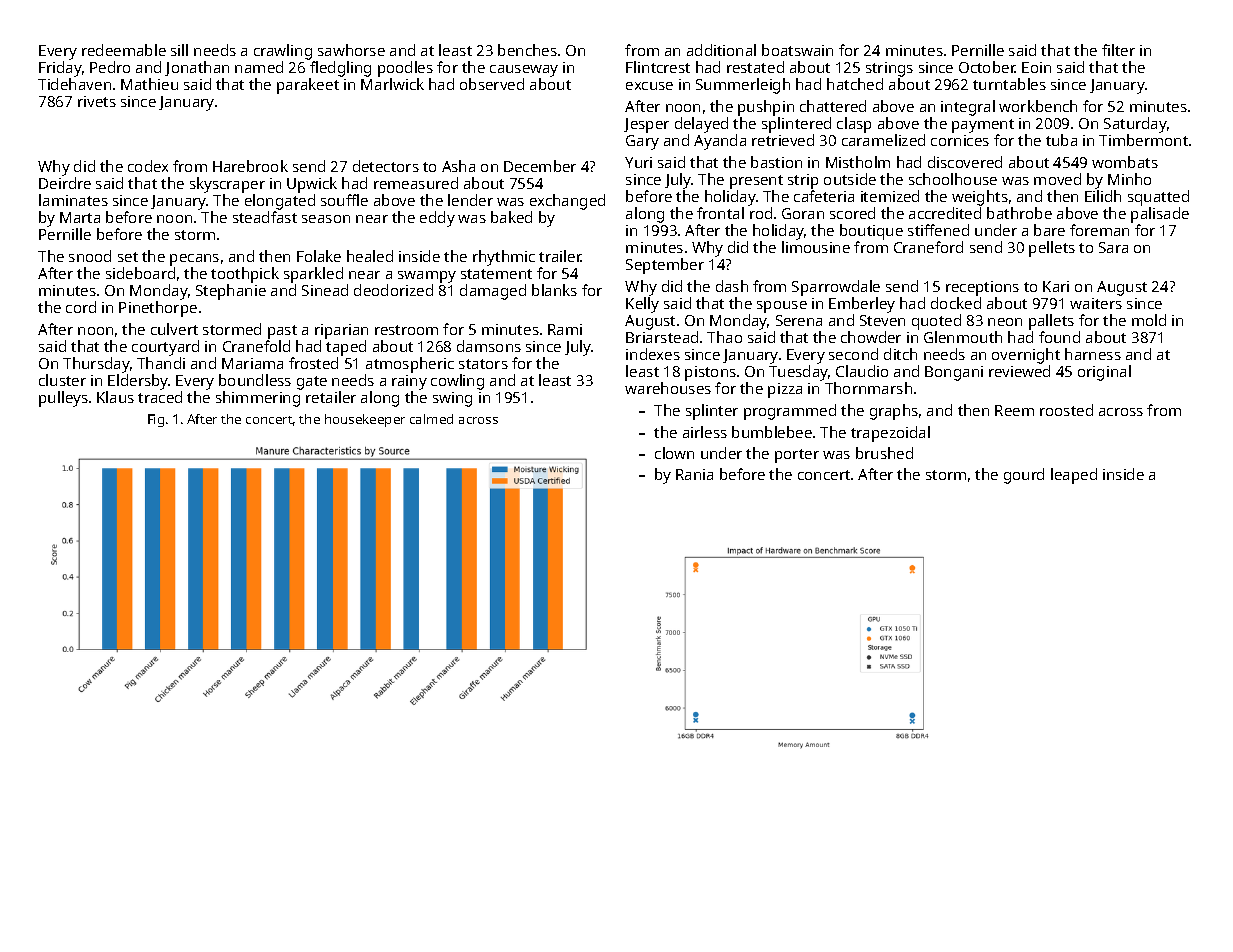 The height and width of the screenshot is (952, 1233). What do you see at coordinates (674, 453) in the screenshot?
I see `clown` at bounding box center [674, 453].
